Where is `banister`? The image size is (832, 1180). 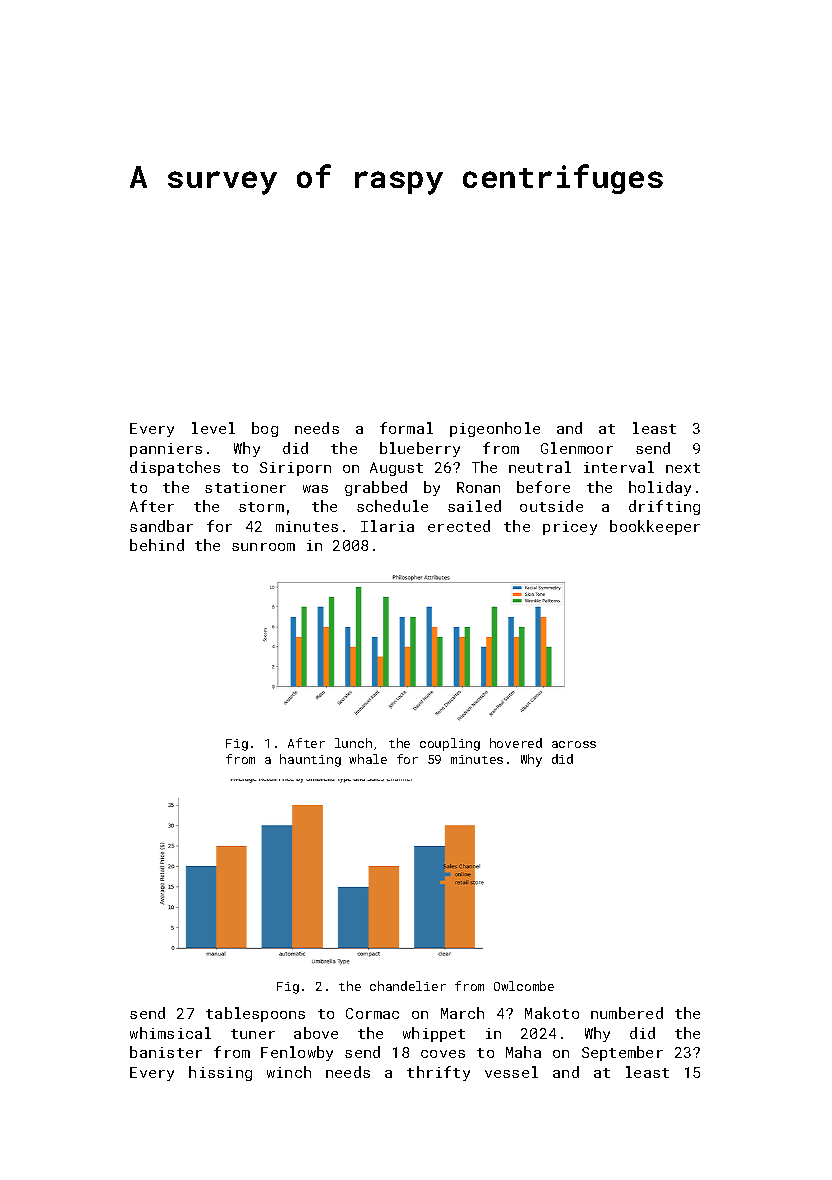 banister is located at coordinates (166, 1052).
